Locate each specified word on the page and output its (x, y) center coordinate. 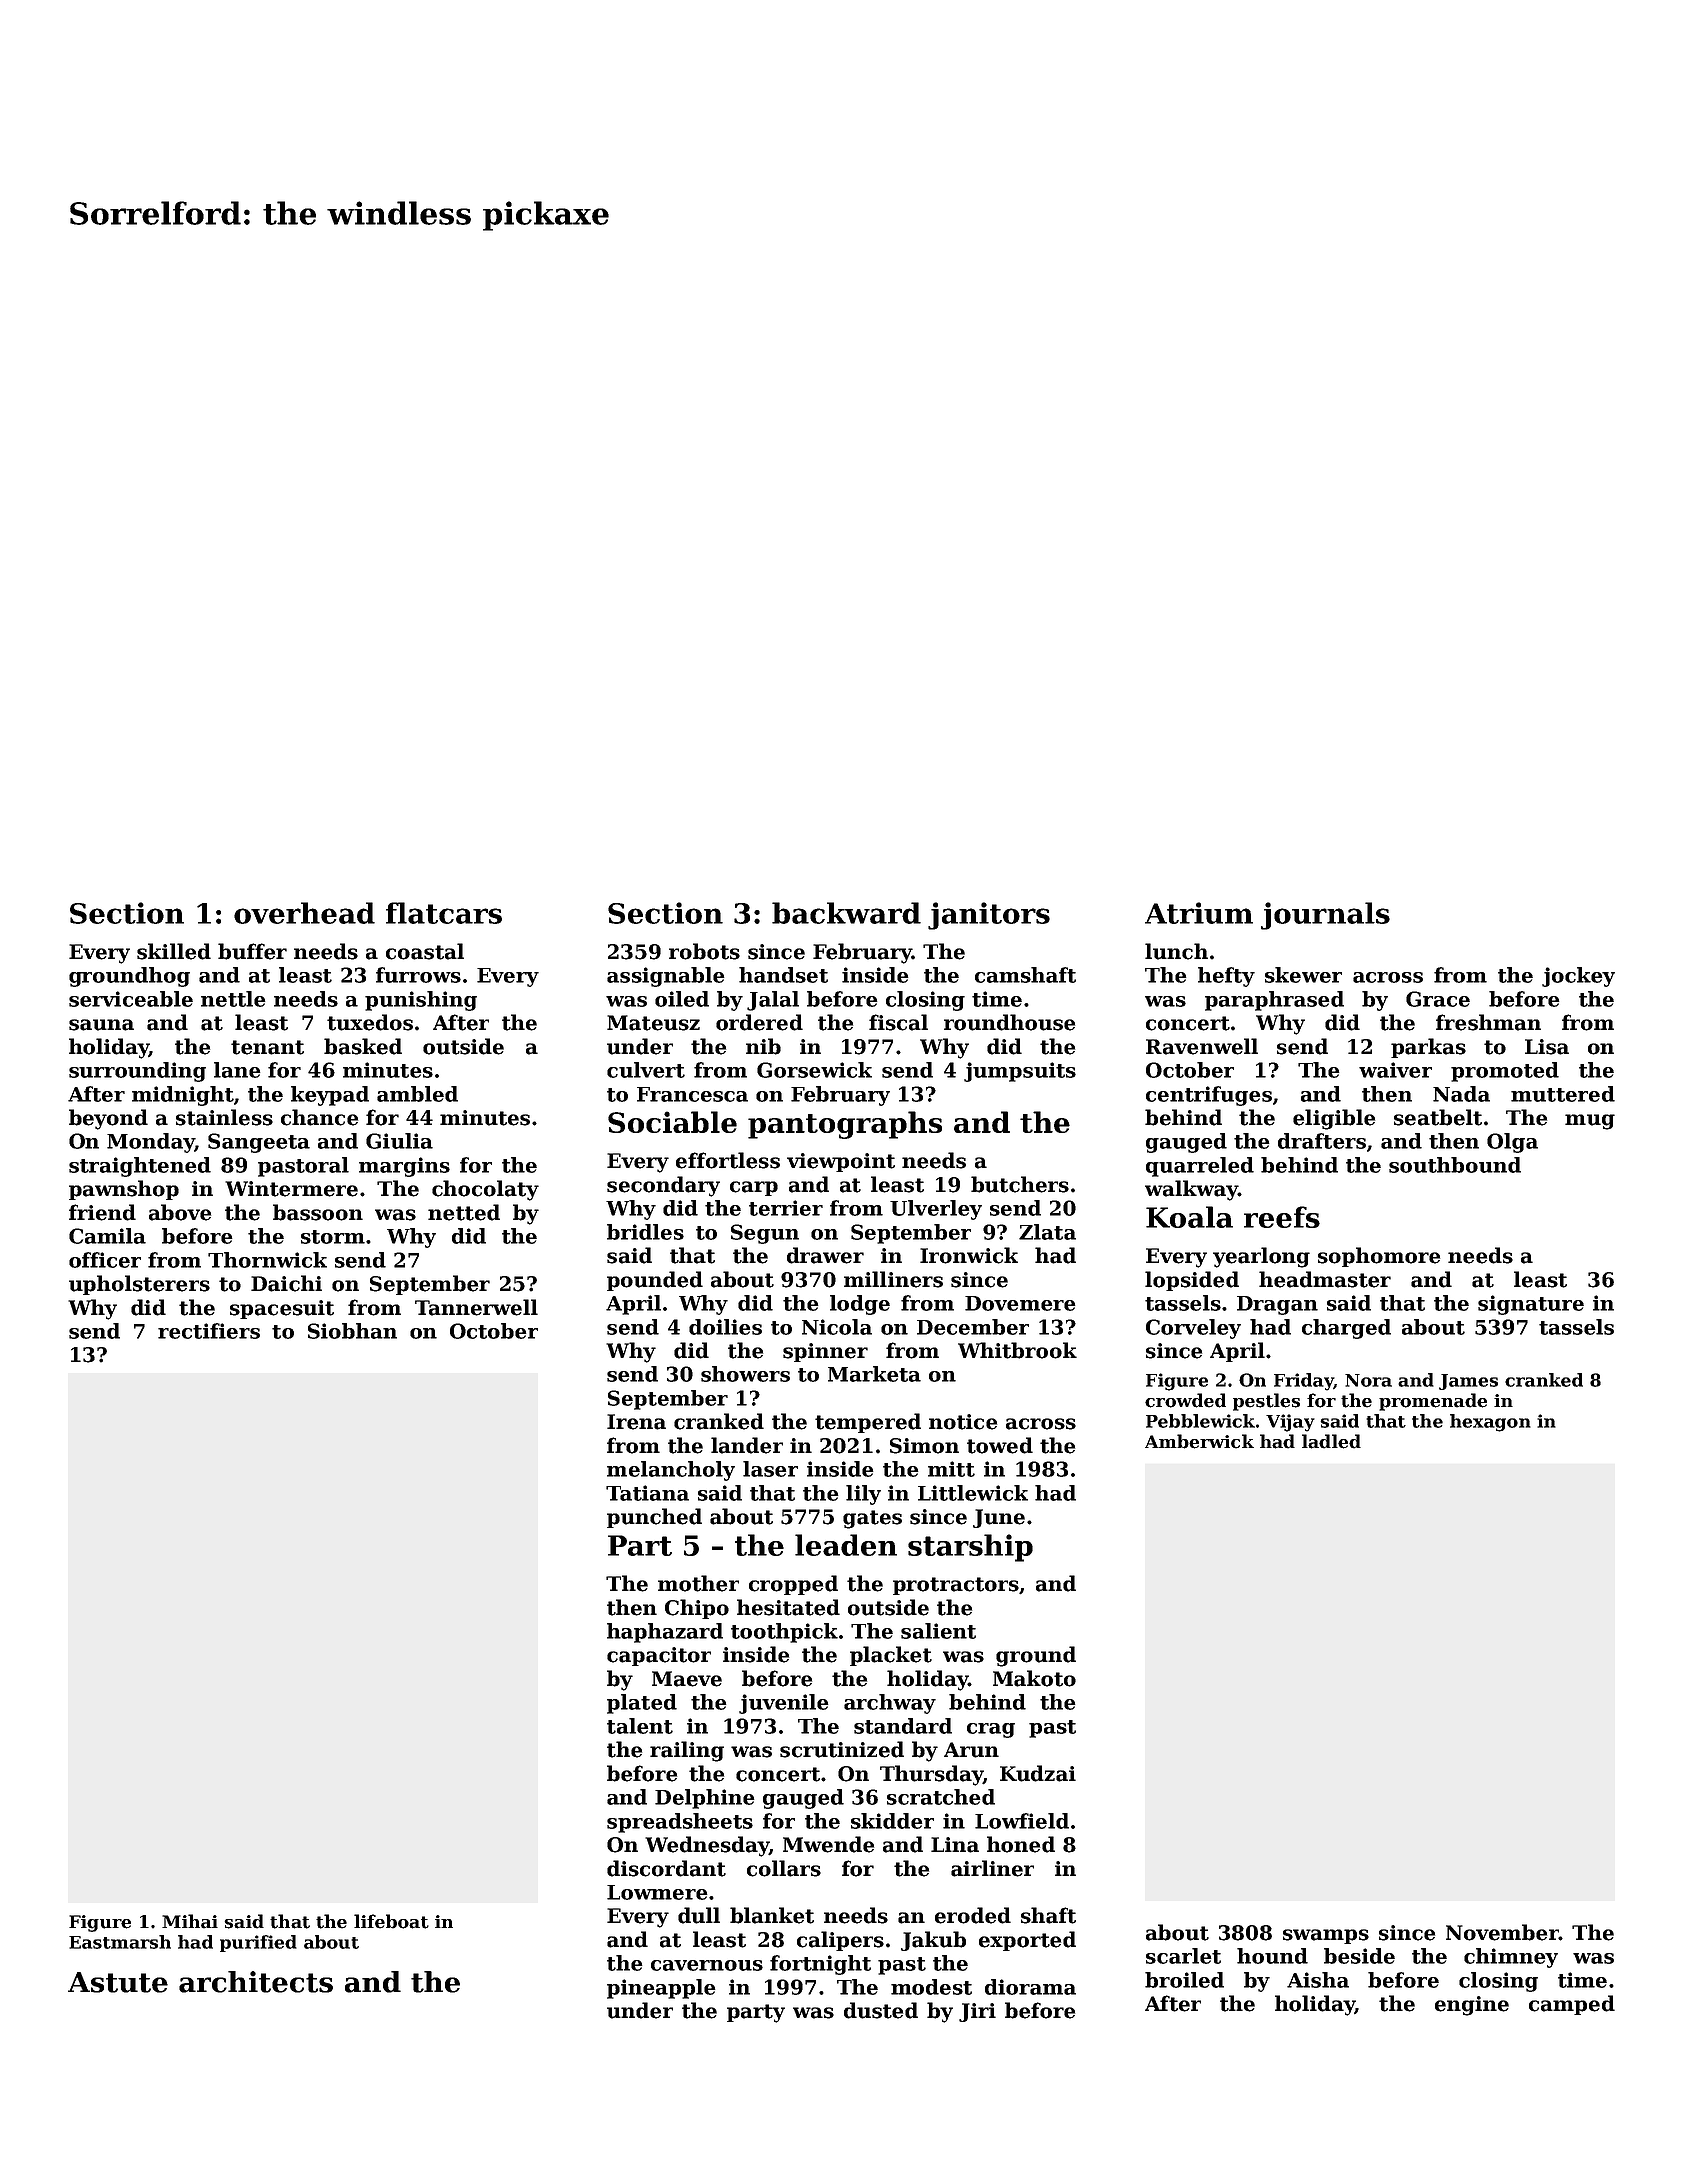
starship (970, 1548)
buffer (252, 951)
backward (846, 913)
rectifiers (209, 1331)
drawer (825, 1255)
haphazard (665, 1633)
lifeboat (391, 1921)
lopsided (1192, 1281)
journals (1325, 916)
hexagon (1490, 1423)
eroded (973, 1915)
